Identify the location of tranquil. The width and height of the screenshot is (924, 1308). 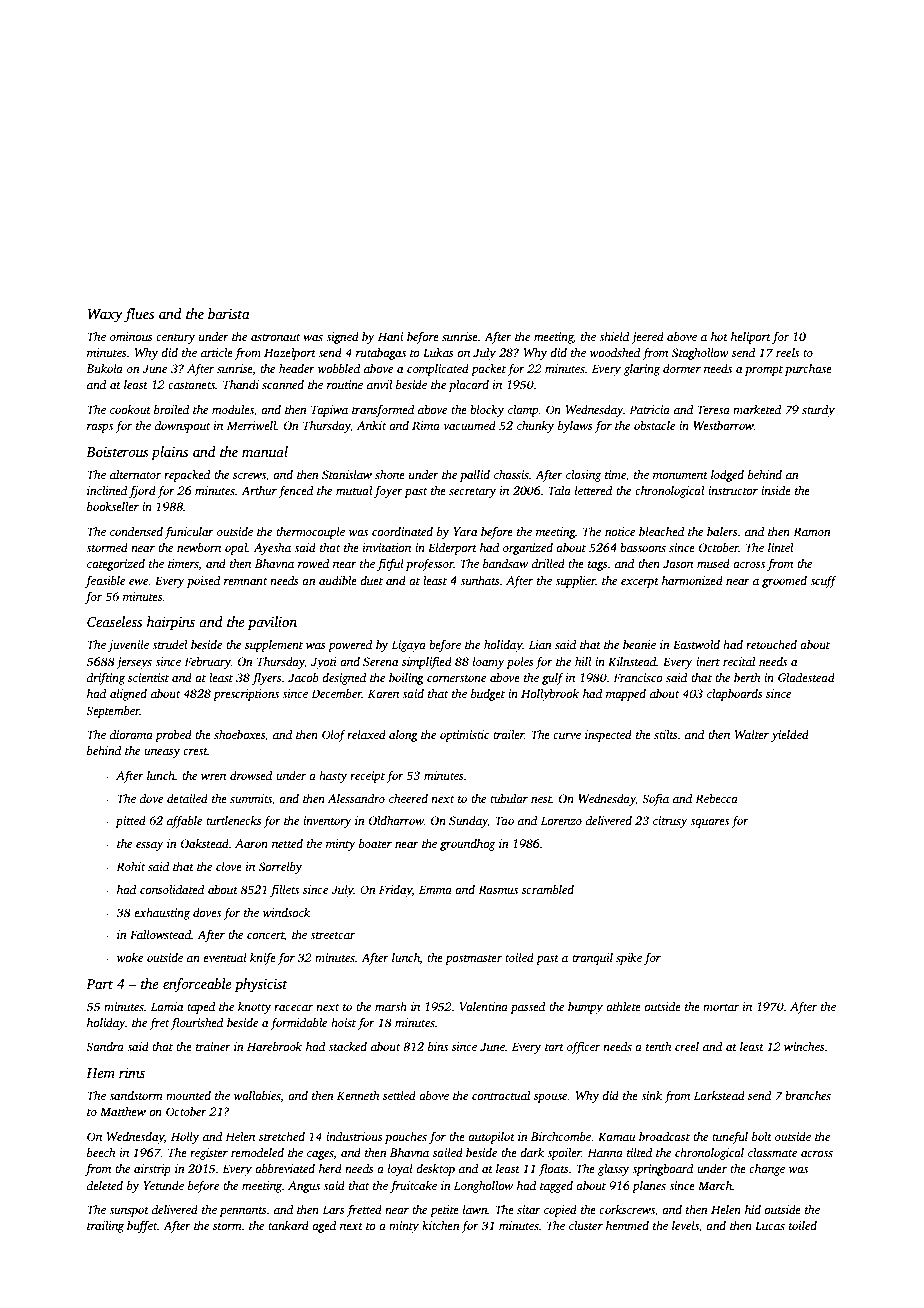
(592, 959).
